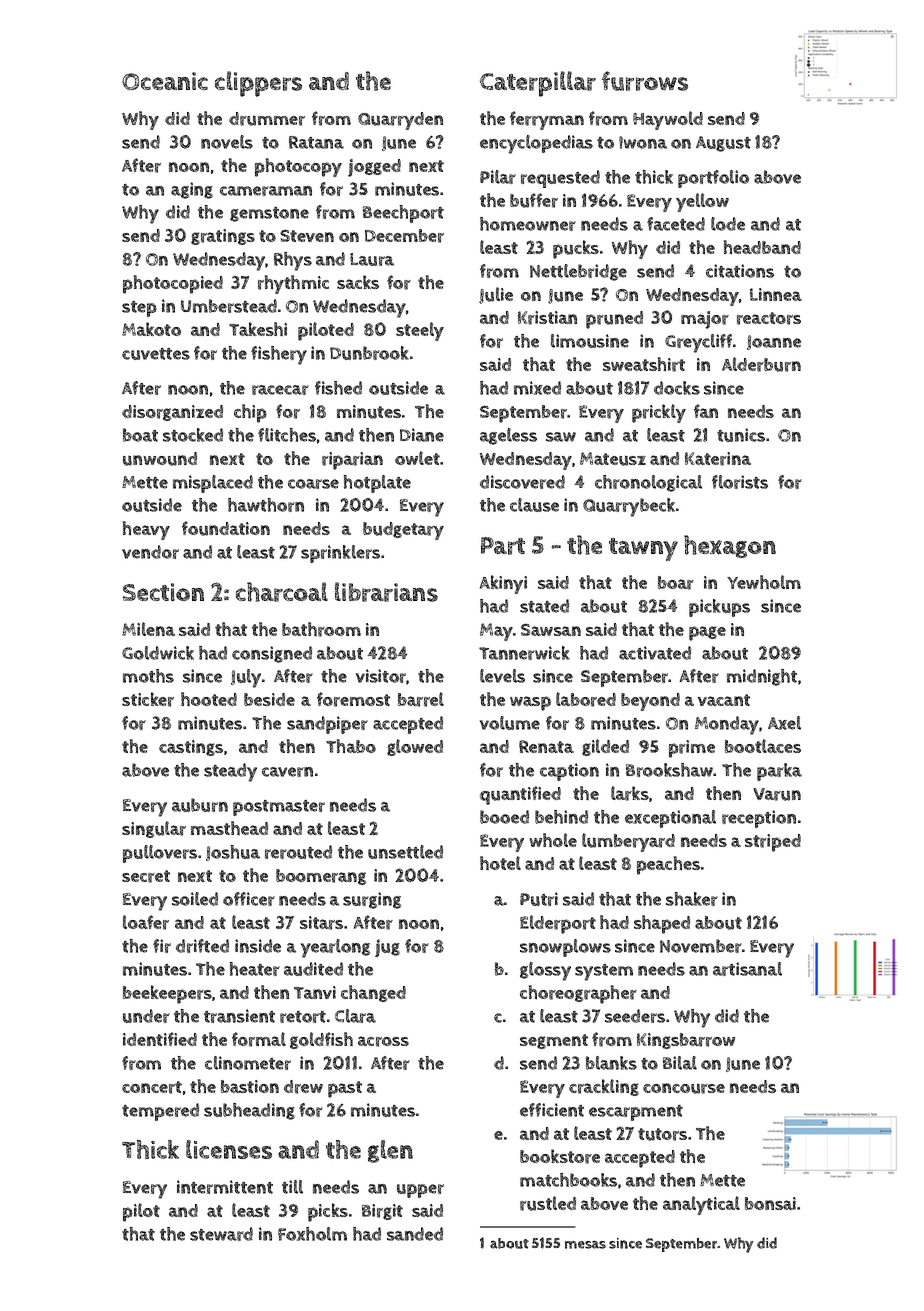 This image has height=1311, width=924. What do you see at coordinates (303, 1087) in the image?
I see `drew` at bounding box center [303, 1087].
